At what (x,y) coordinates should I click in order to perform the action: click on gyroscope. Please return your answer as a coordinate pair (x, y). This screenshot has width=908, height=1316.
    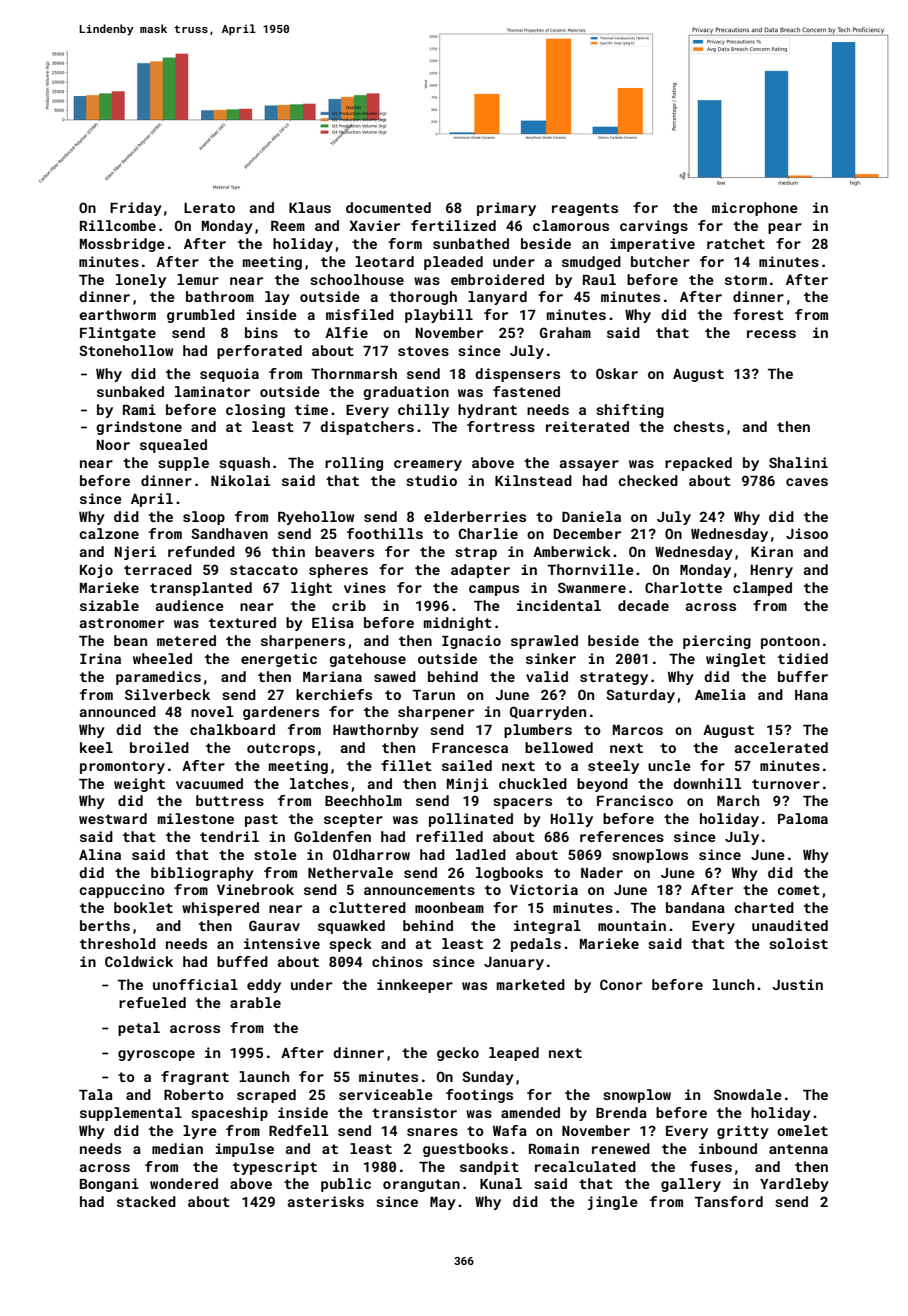
    Looking at the image, I should click on (156, 1055).
